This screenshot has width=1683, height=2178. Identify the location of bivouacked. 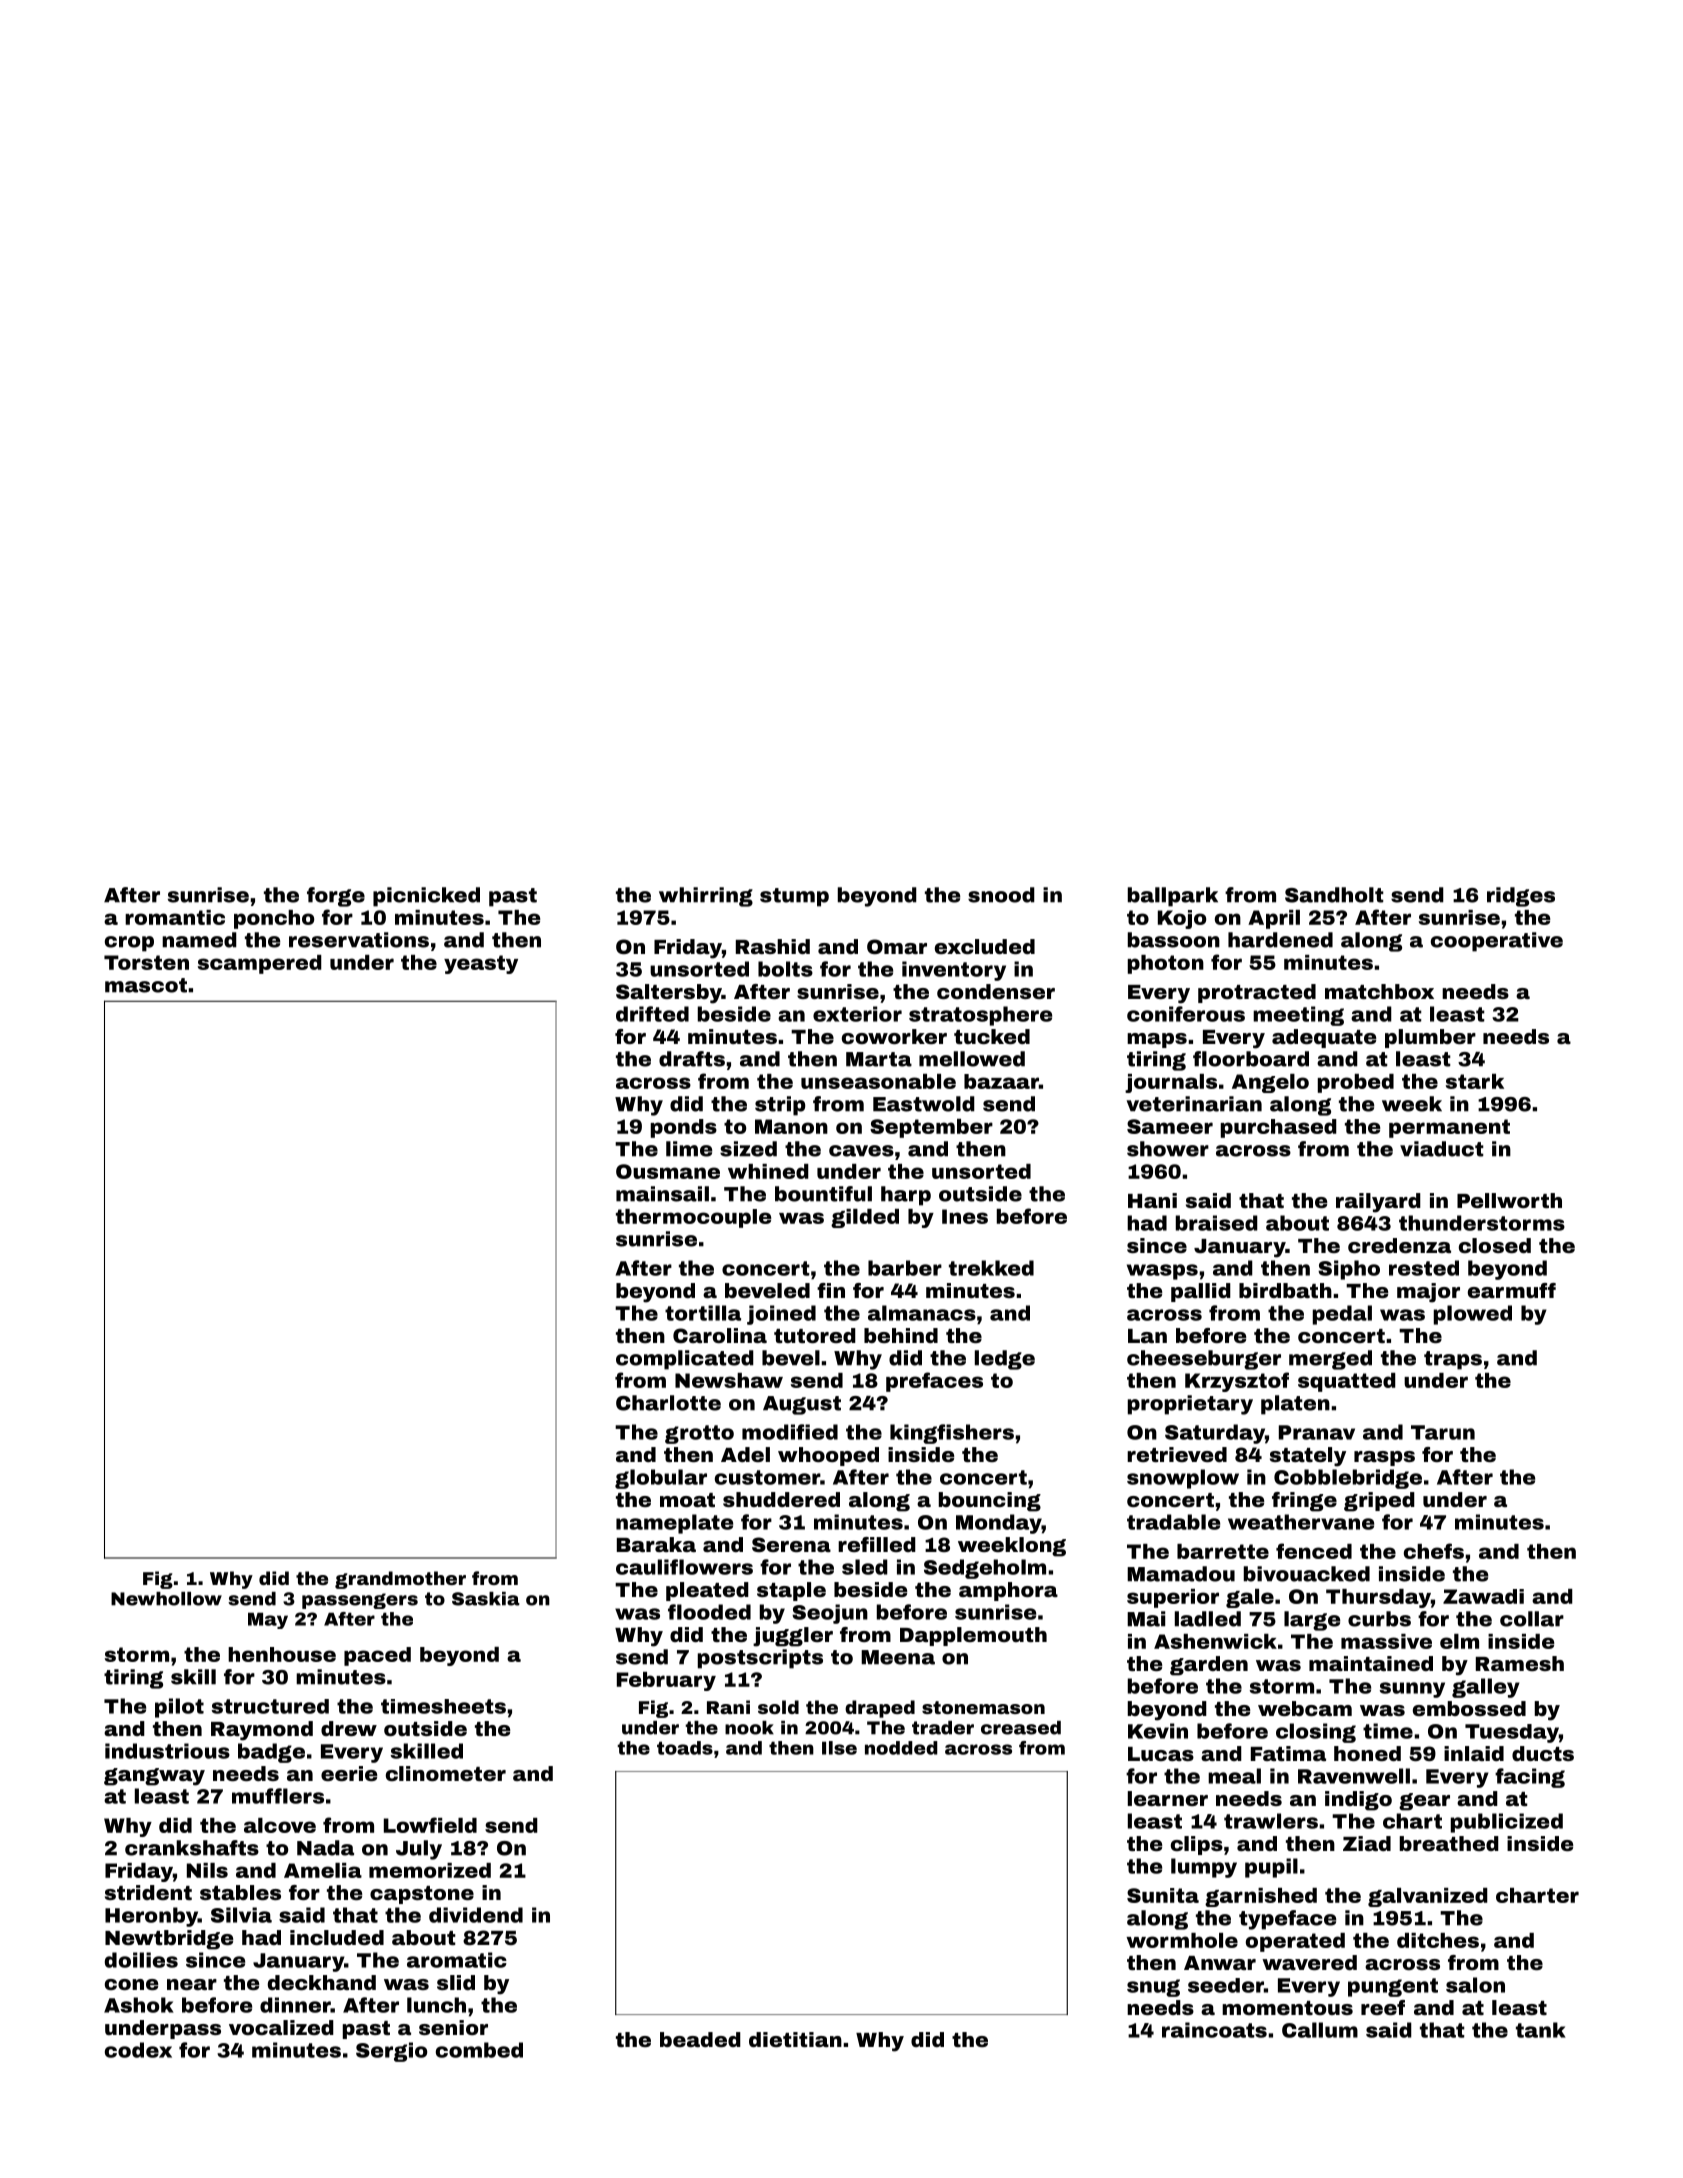
(1307, 1574).
